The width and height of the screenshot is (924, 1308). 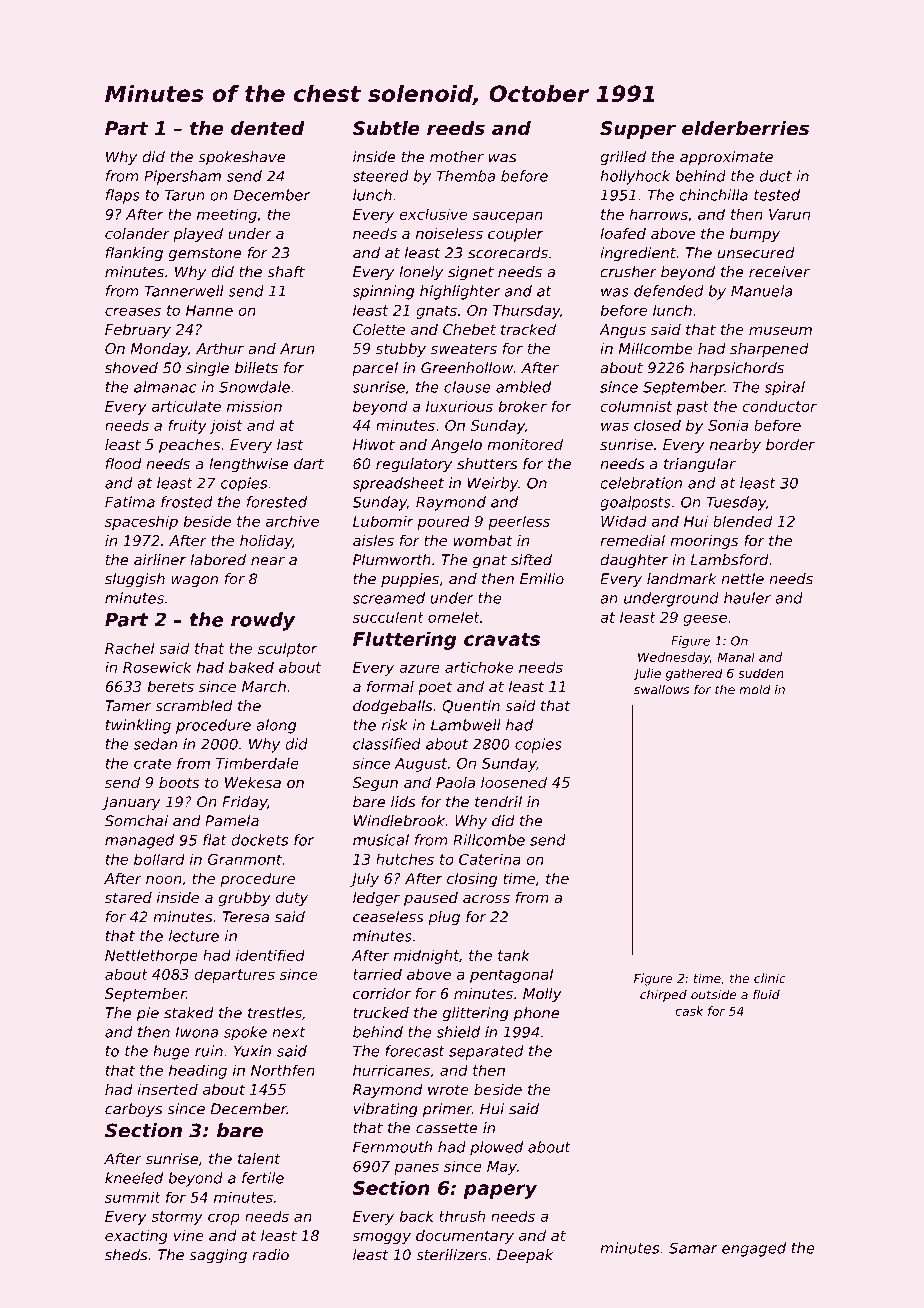 I want to click on sagging, so click(x=218, y=1256).
